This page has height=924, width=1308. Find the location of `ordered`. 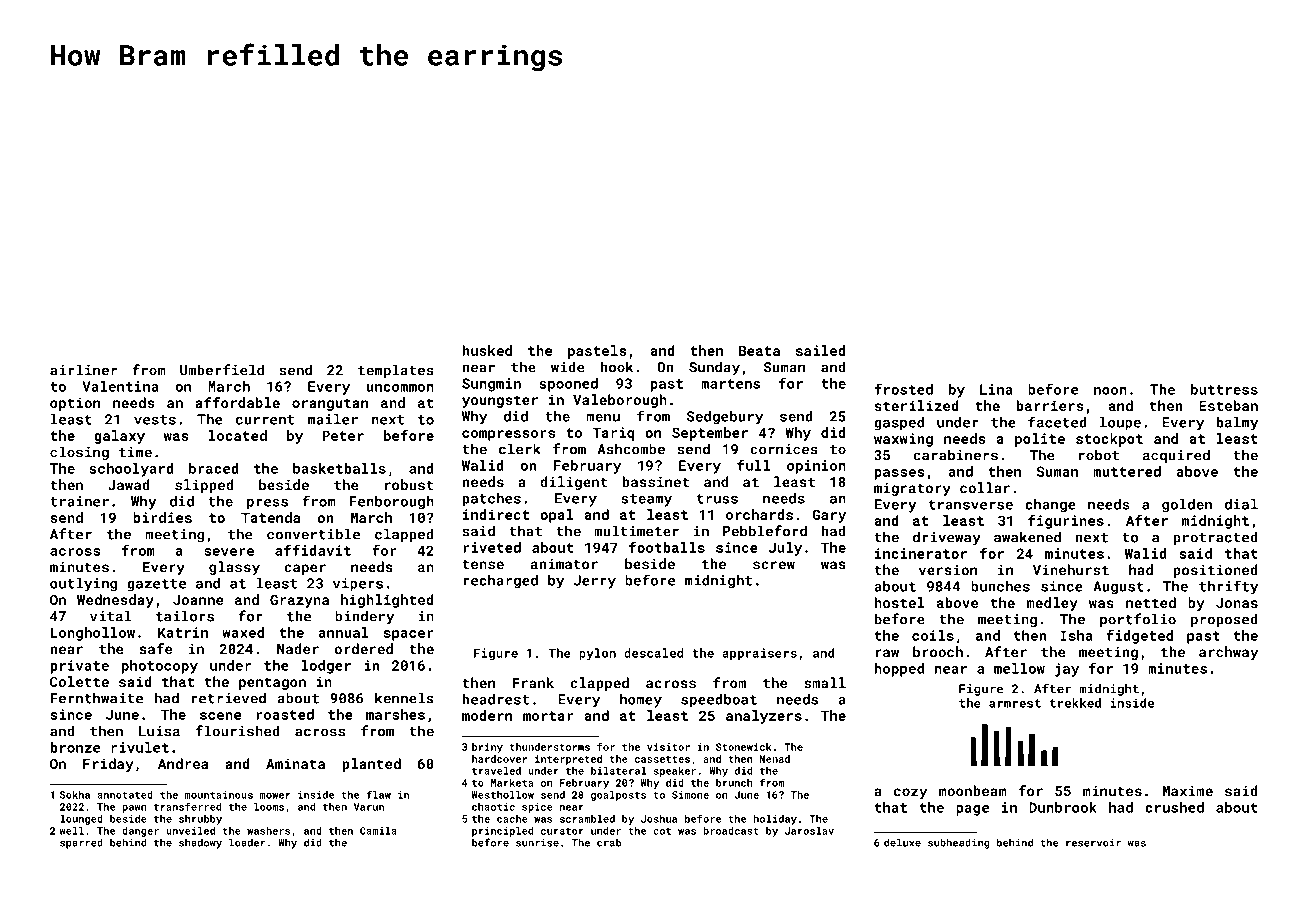

ordered is located at coordinates (363, 648).
